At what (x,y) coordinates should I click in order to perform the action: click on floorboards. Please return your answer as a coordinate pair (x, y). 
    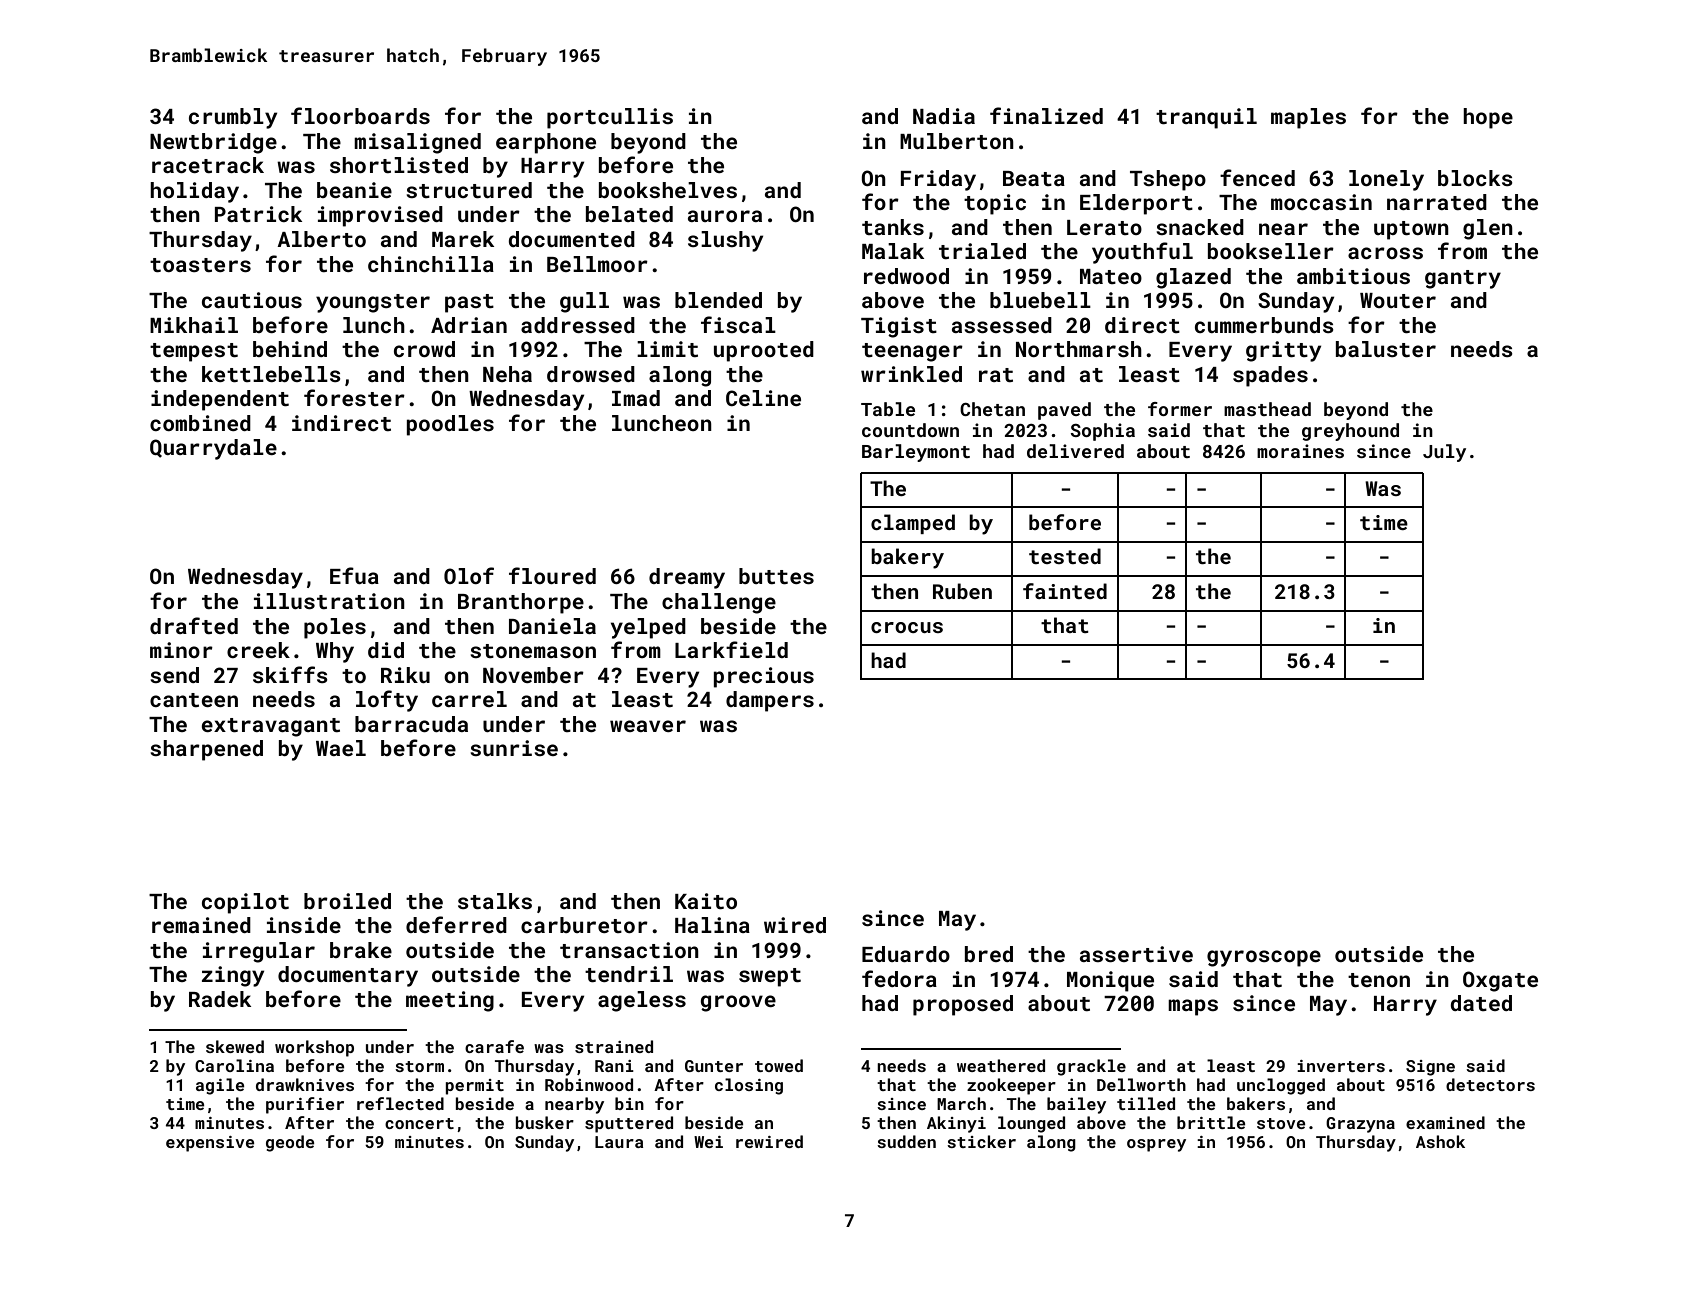
    Looking at the image, I should click on (360, 115).
